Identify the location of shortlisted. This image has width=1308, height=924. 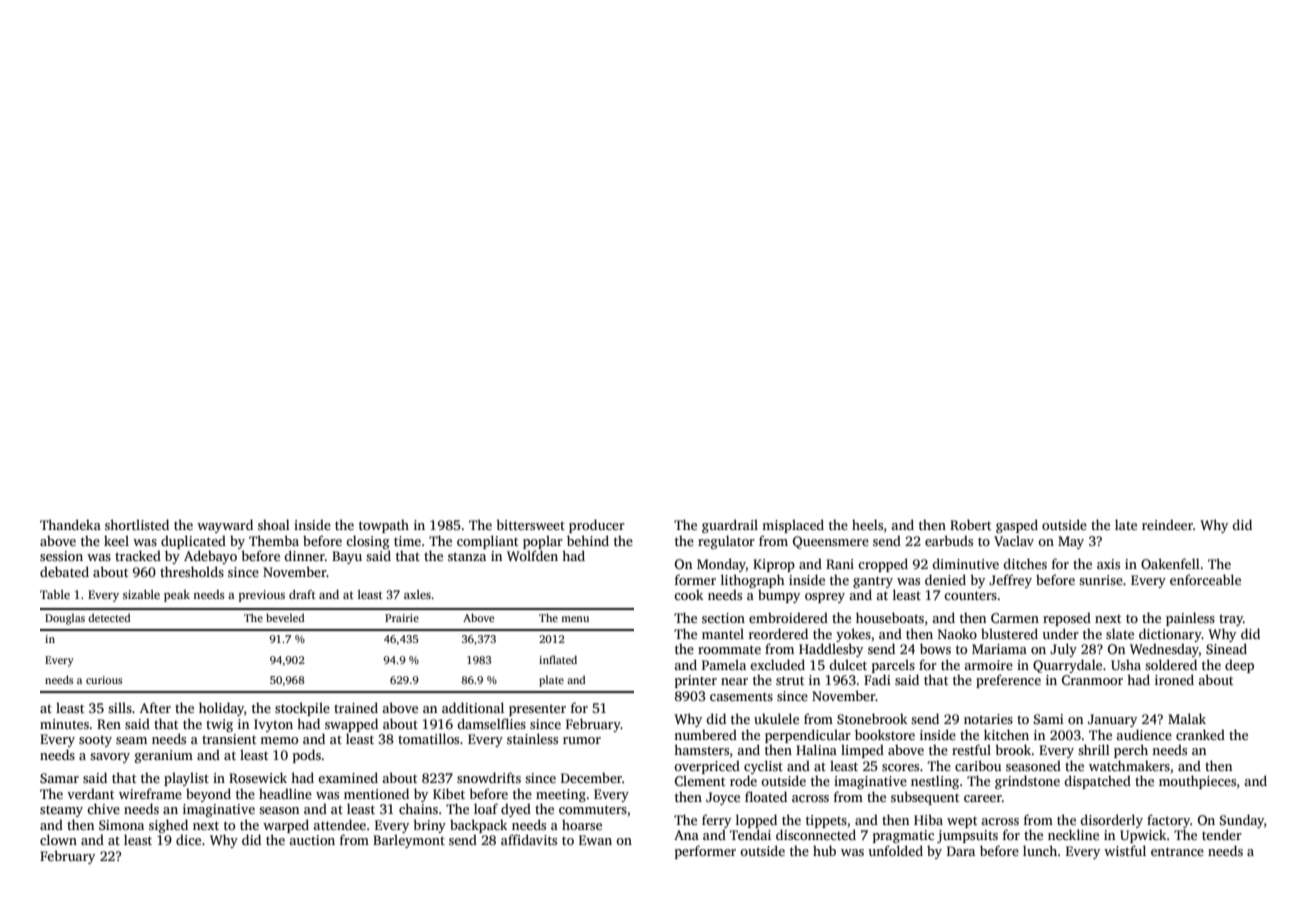
(137, 524).
